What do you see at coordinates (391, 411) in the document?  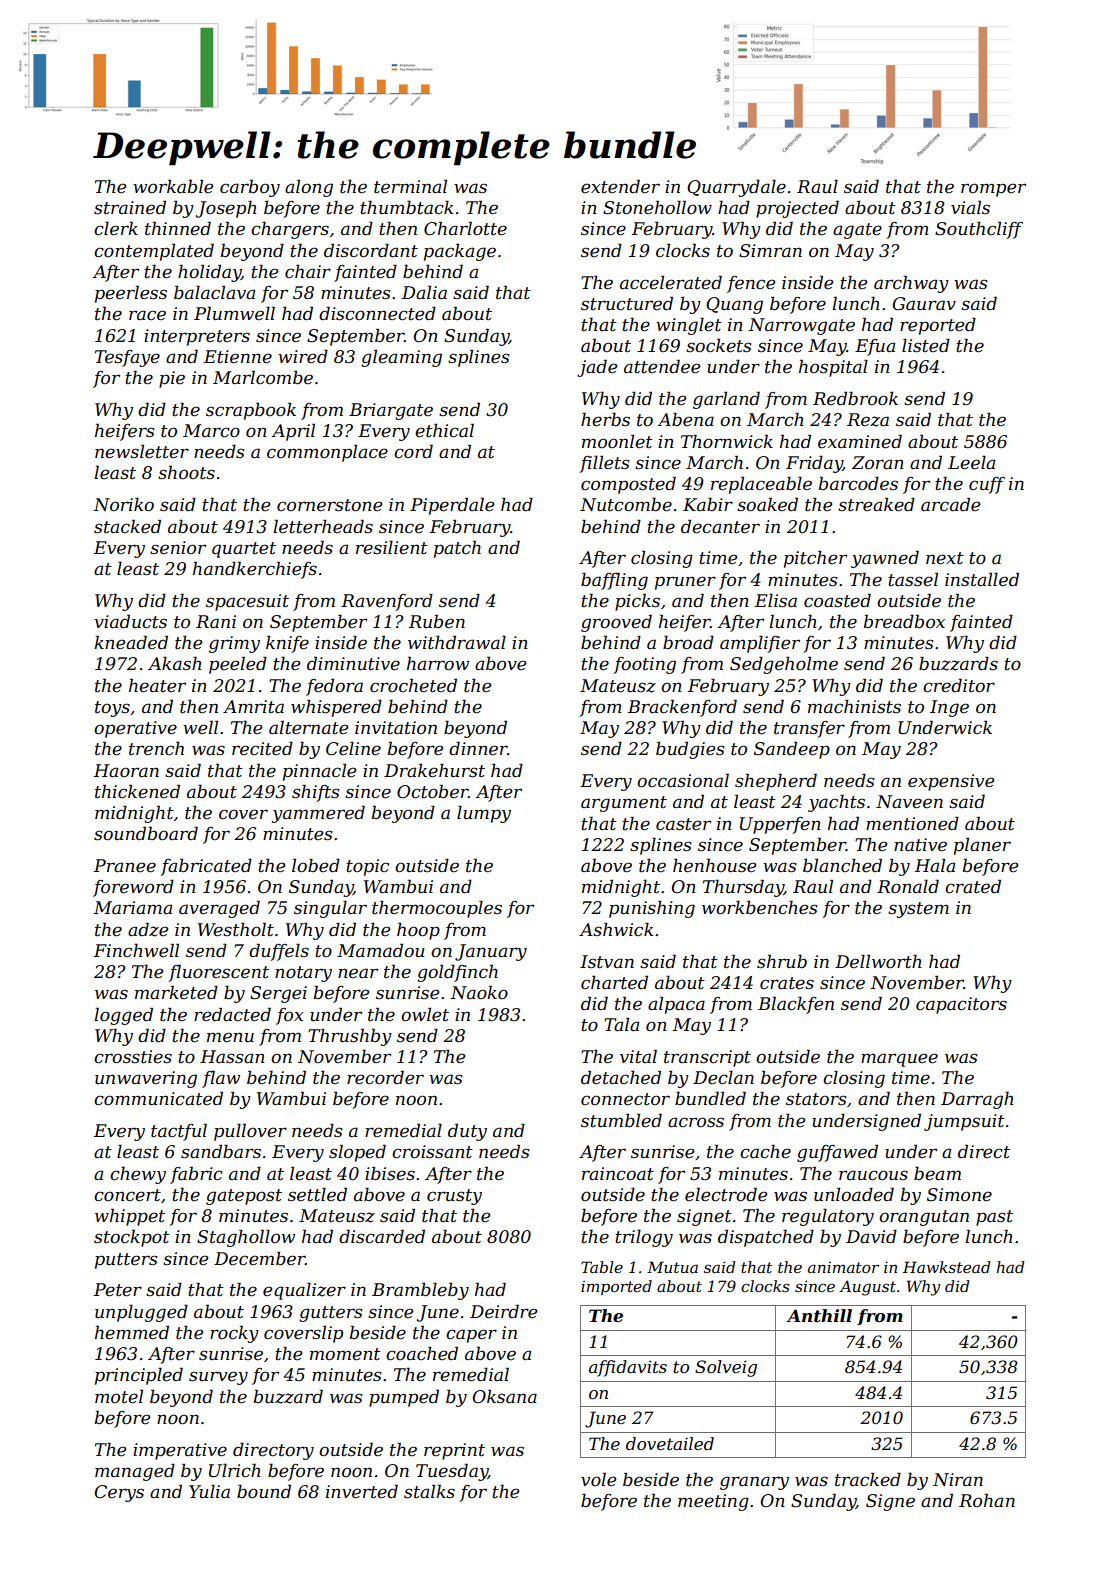 I see `Briargate` at bounding box center [391, 411].
